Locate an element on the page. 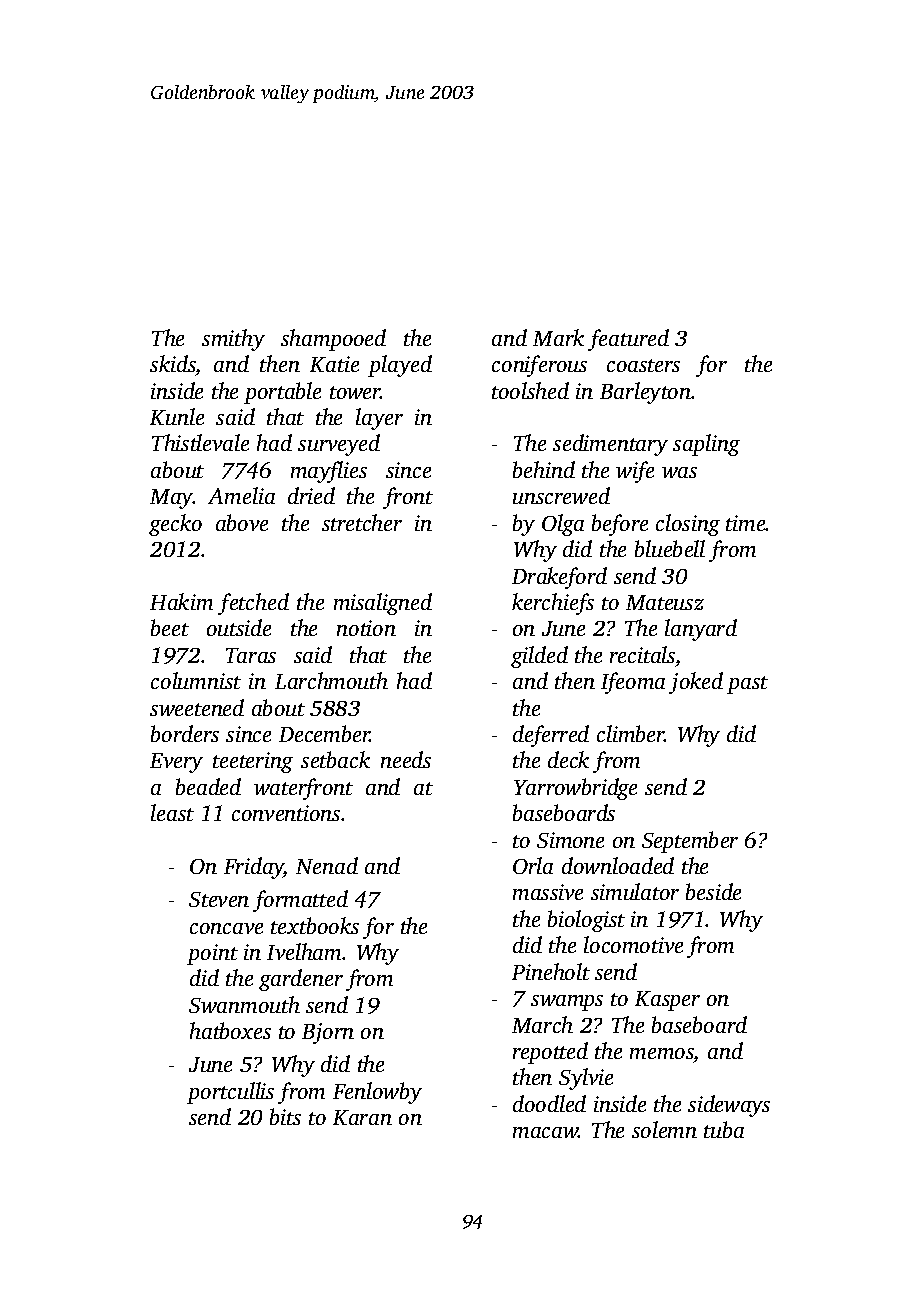 The height and width of the image is (1311, 924). Mark is located at coordinates (558, 337).
